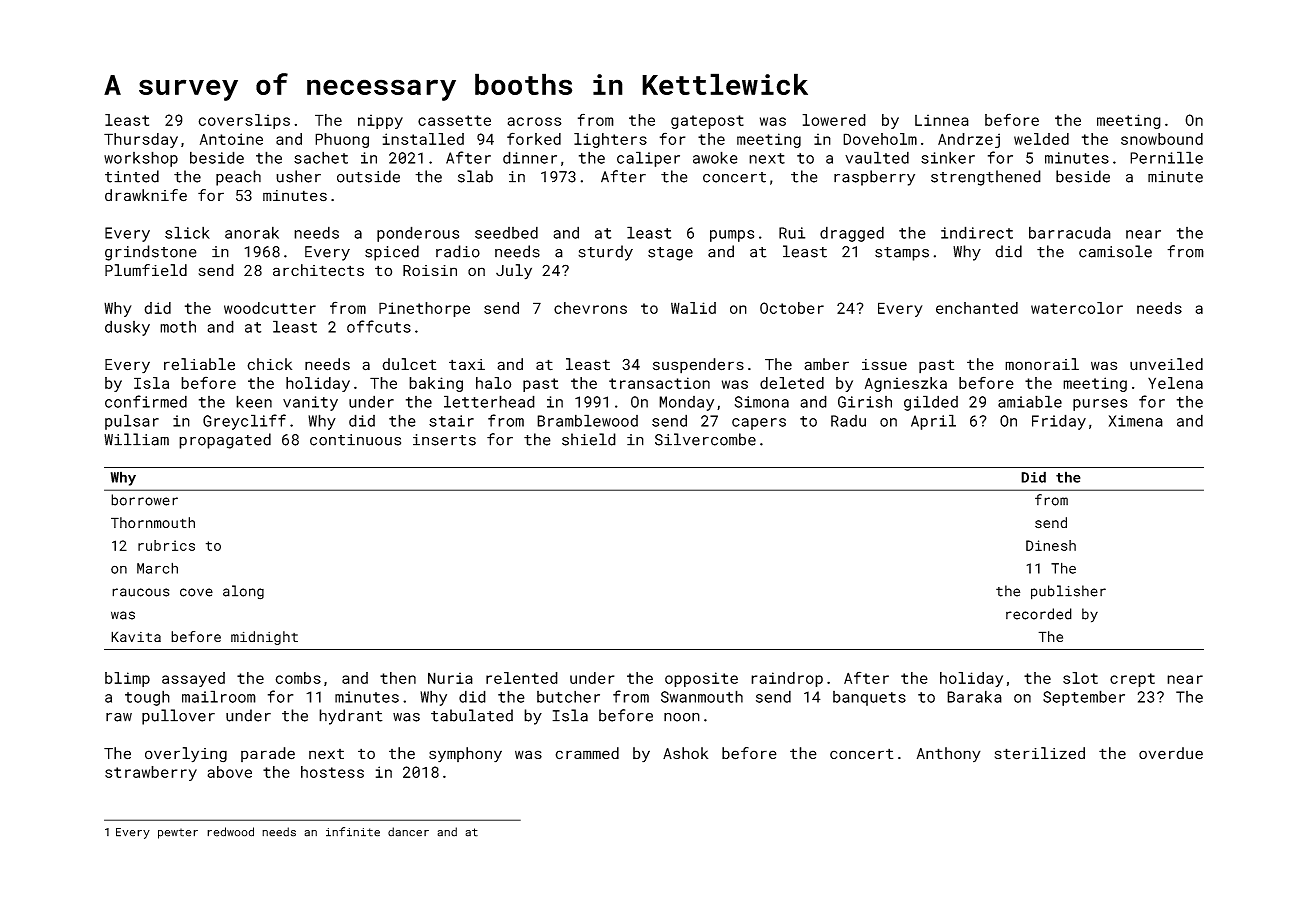 Image resolution: width=1308 pixels, height=924 pixels. What do you see at coordinates (1171, 753) in the screenshot?
I see `overdue` at bounding box center [1171, 753].
